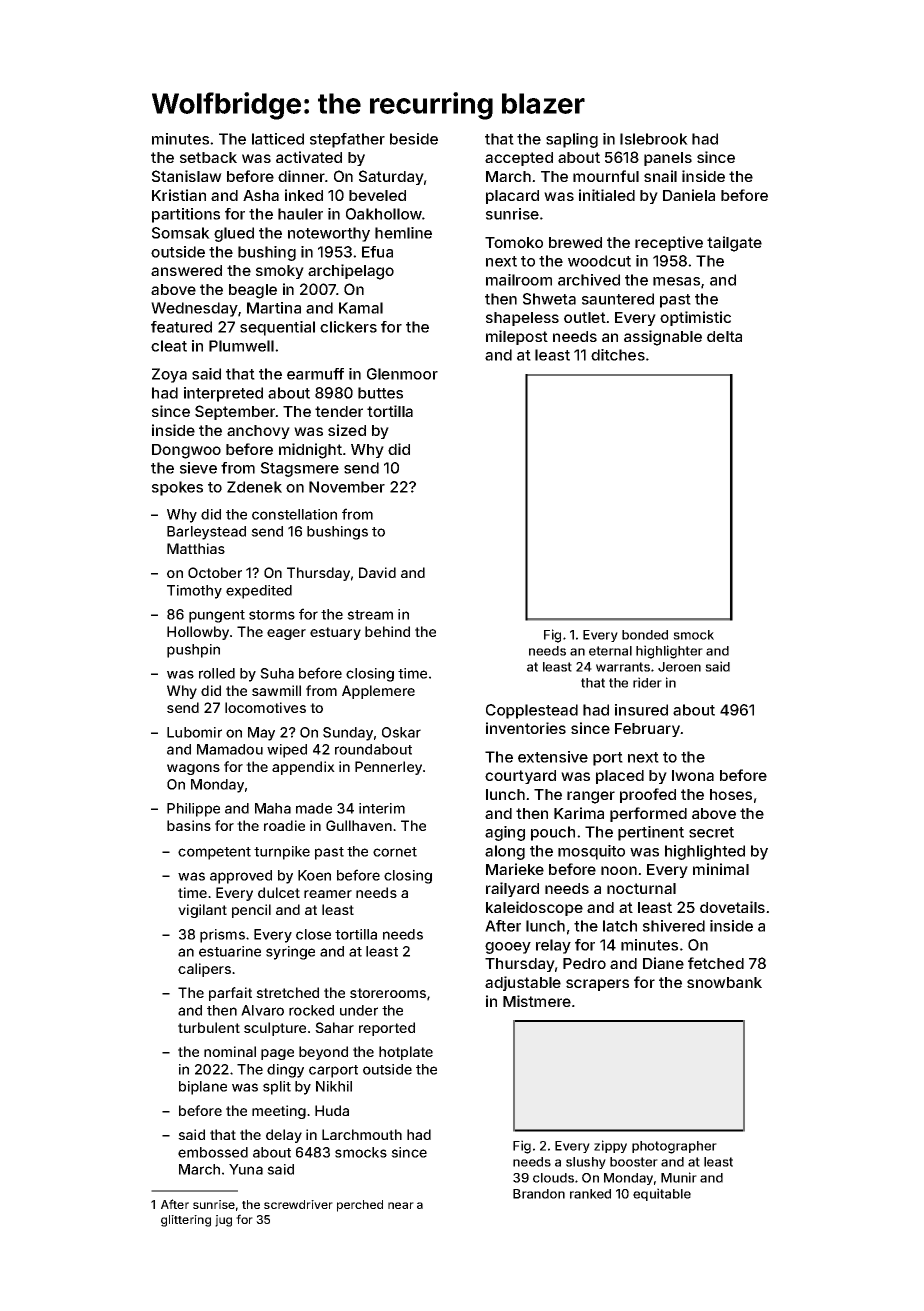  I want to click on aging, so click(505, 833).
